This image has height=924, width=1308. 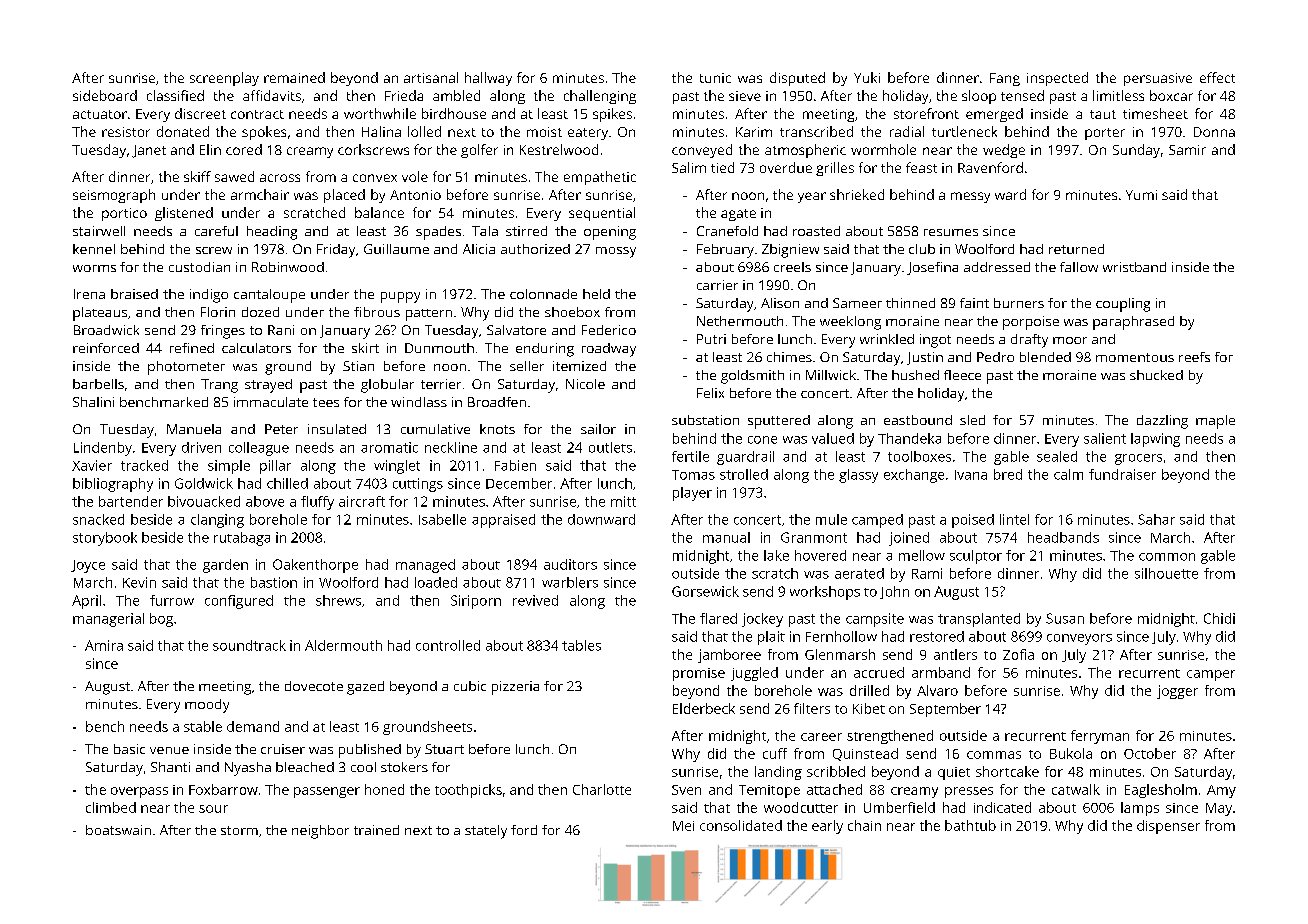 What do you see at coordinates (126, 132) in the image?
I see `resistor` at bounding box center [126, 132].
